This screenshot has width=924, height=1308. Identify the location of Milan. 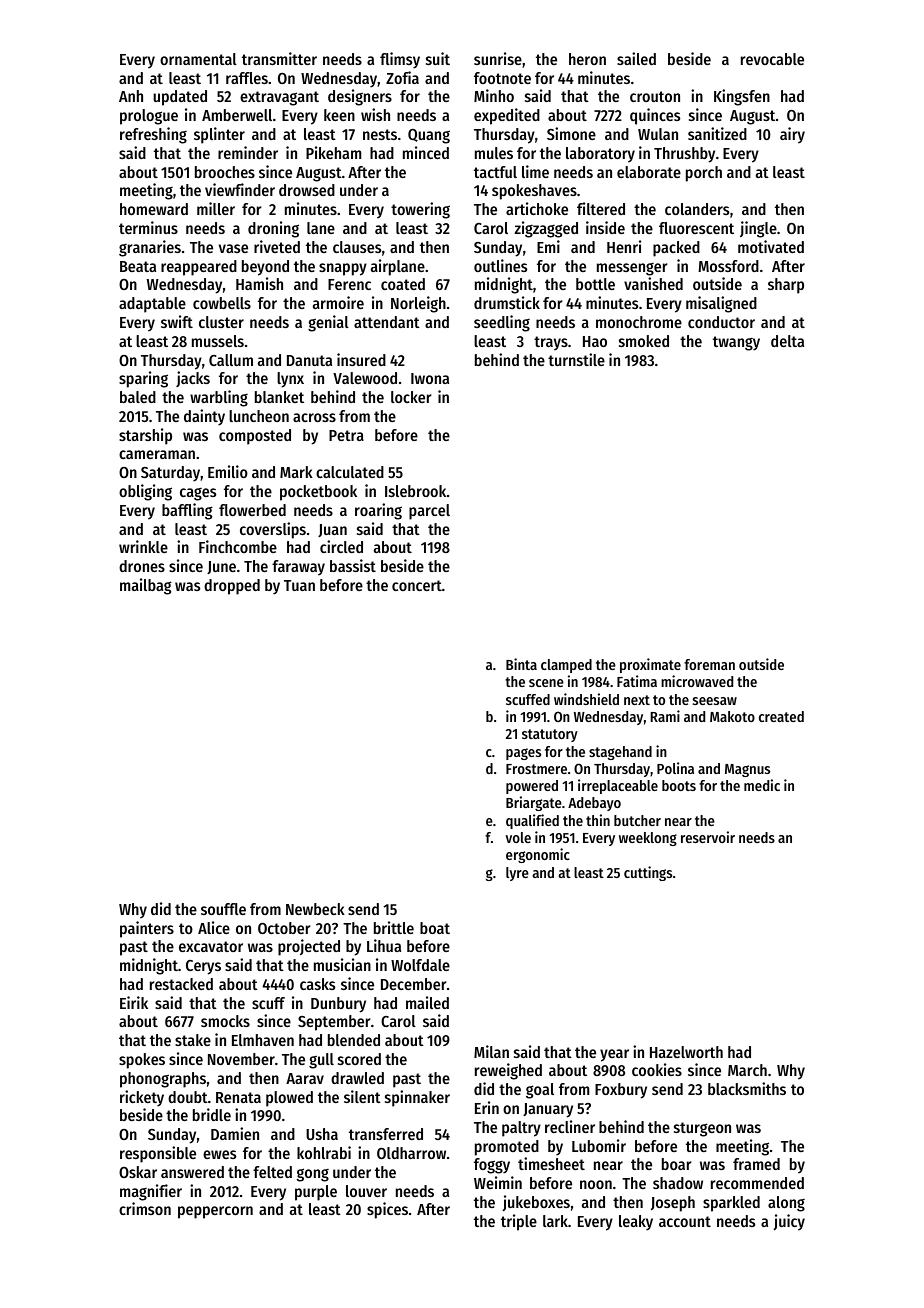
(491, 1051).
